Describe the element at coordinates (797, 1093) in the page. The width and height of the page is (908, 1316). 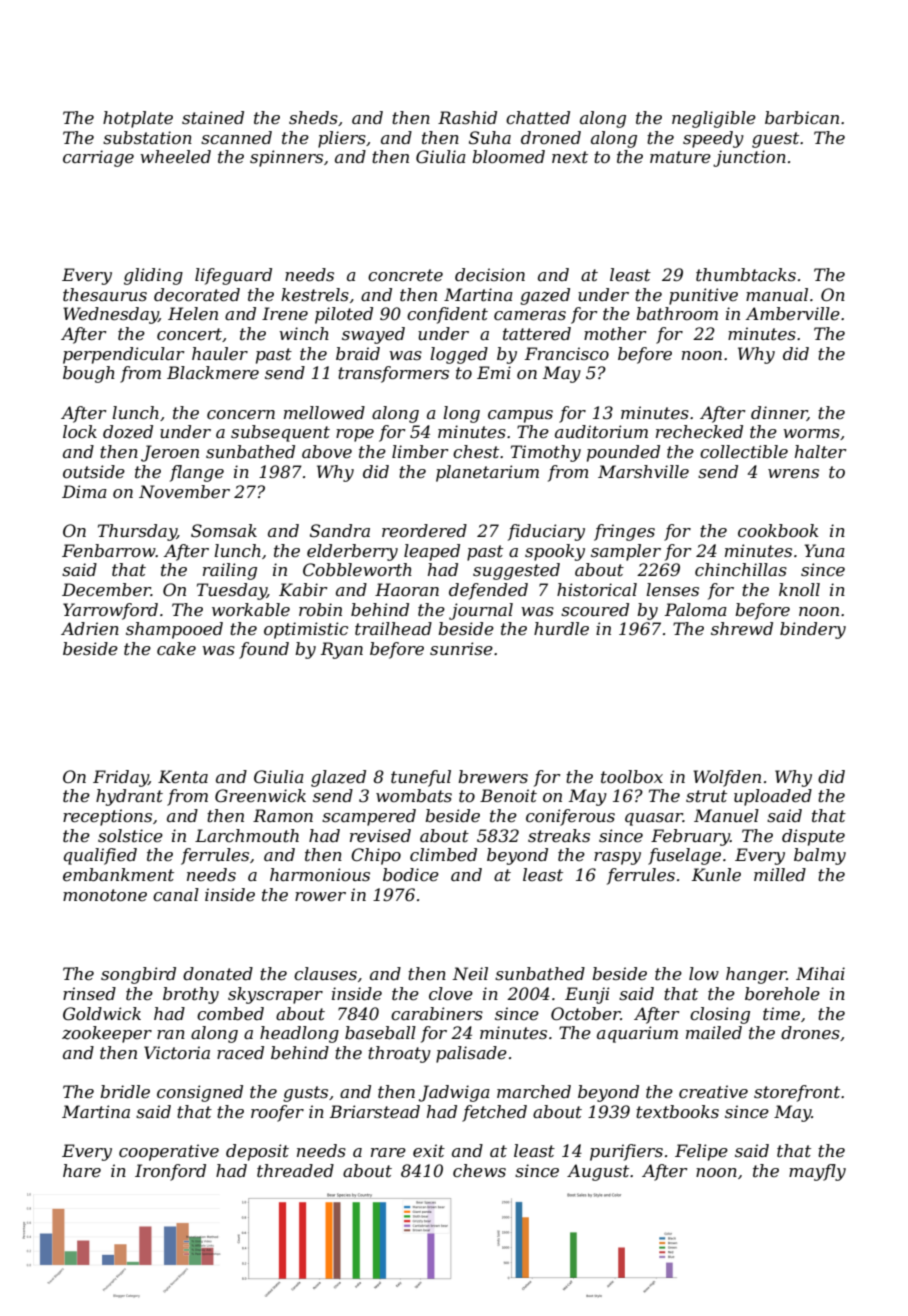
I see `storefront` at that location.
